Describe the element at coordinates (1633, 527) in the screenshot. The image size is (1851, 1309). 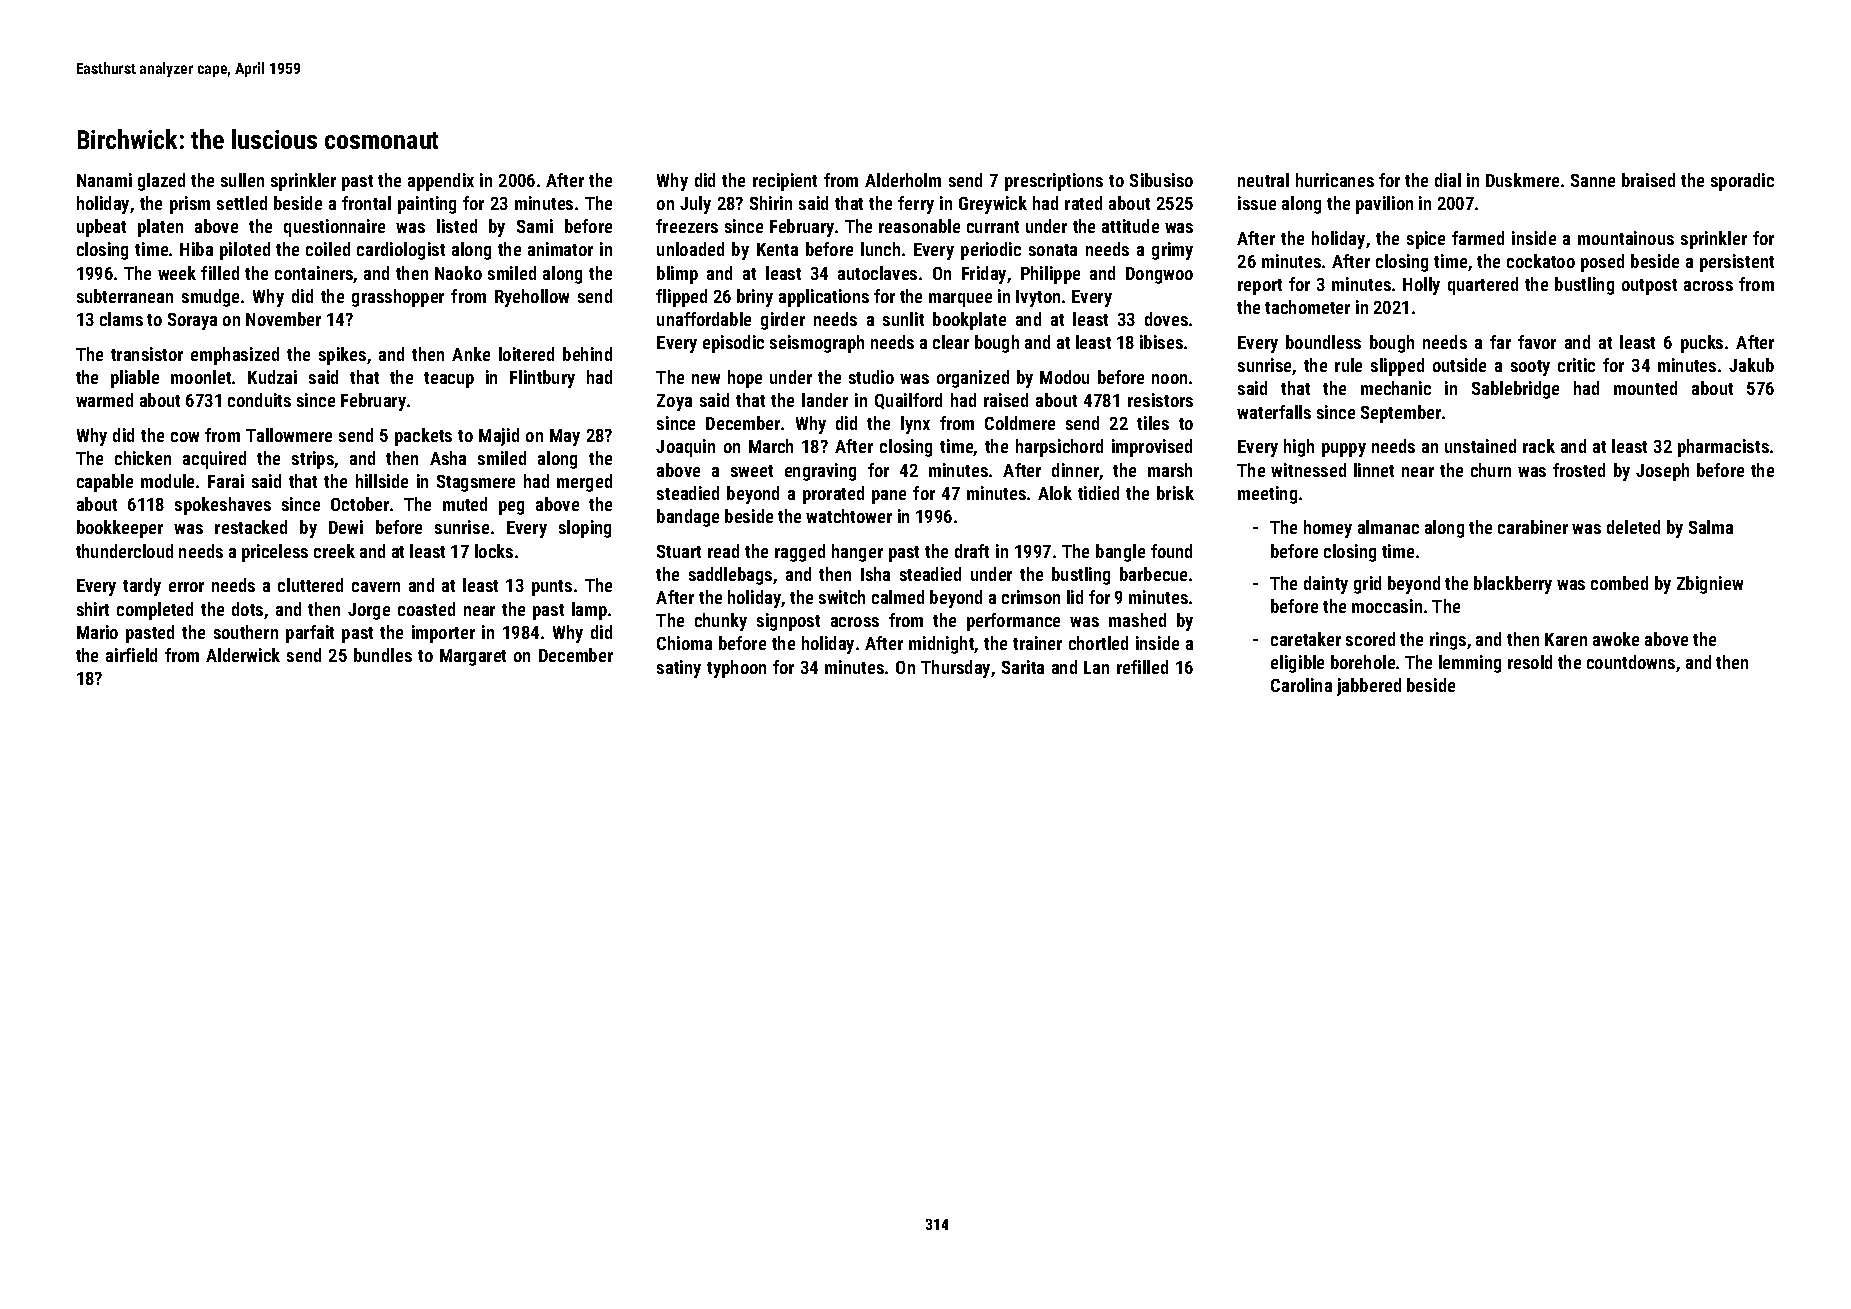
I see `deleted` at that location.
